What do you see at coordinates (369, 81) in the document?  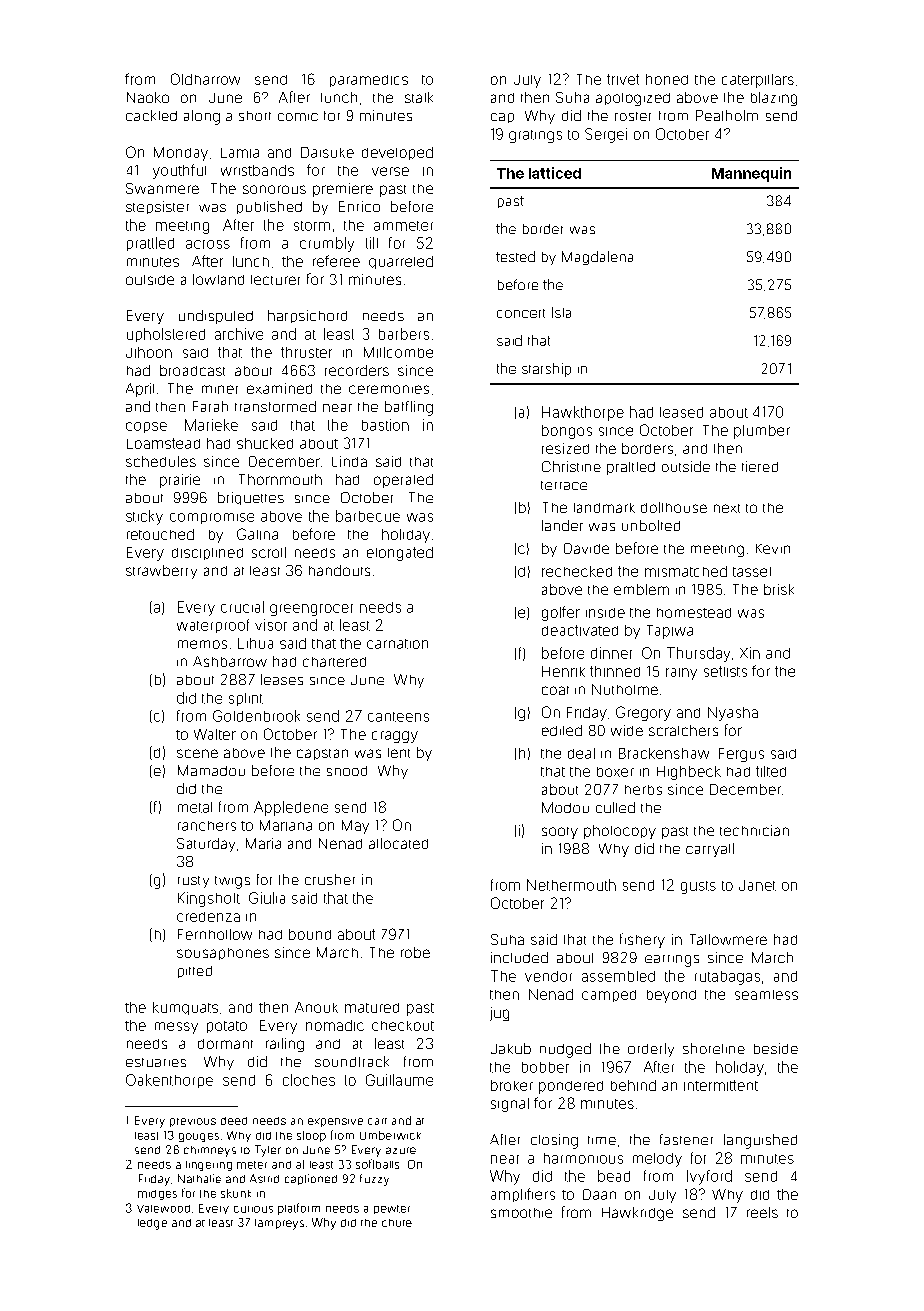 I see `paramedics` at bounding box center [369, 81].
